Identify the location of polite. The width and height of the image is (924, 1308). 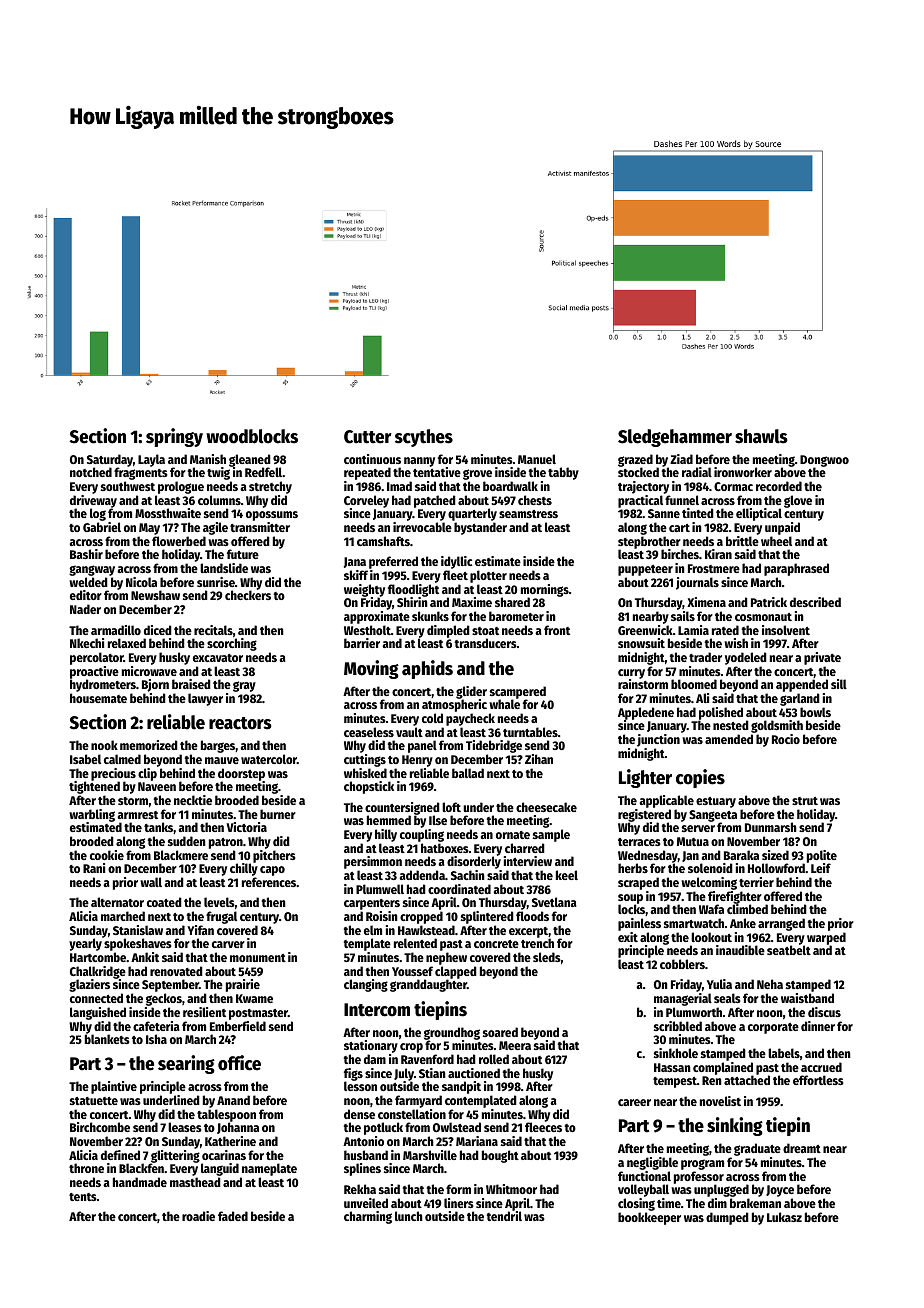
(822, 856).
